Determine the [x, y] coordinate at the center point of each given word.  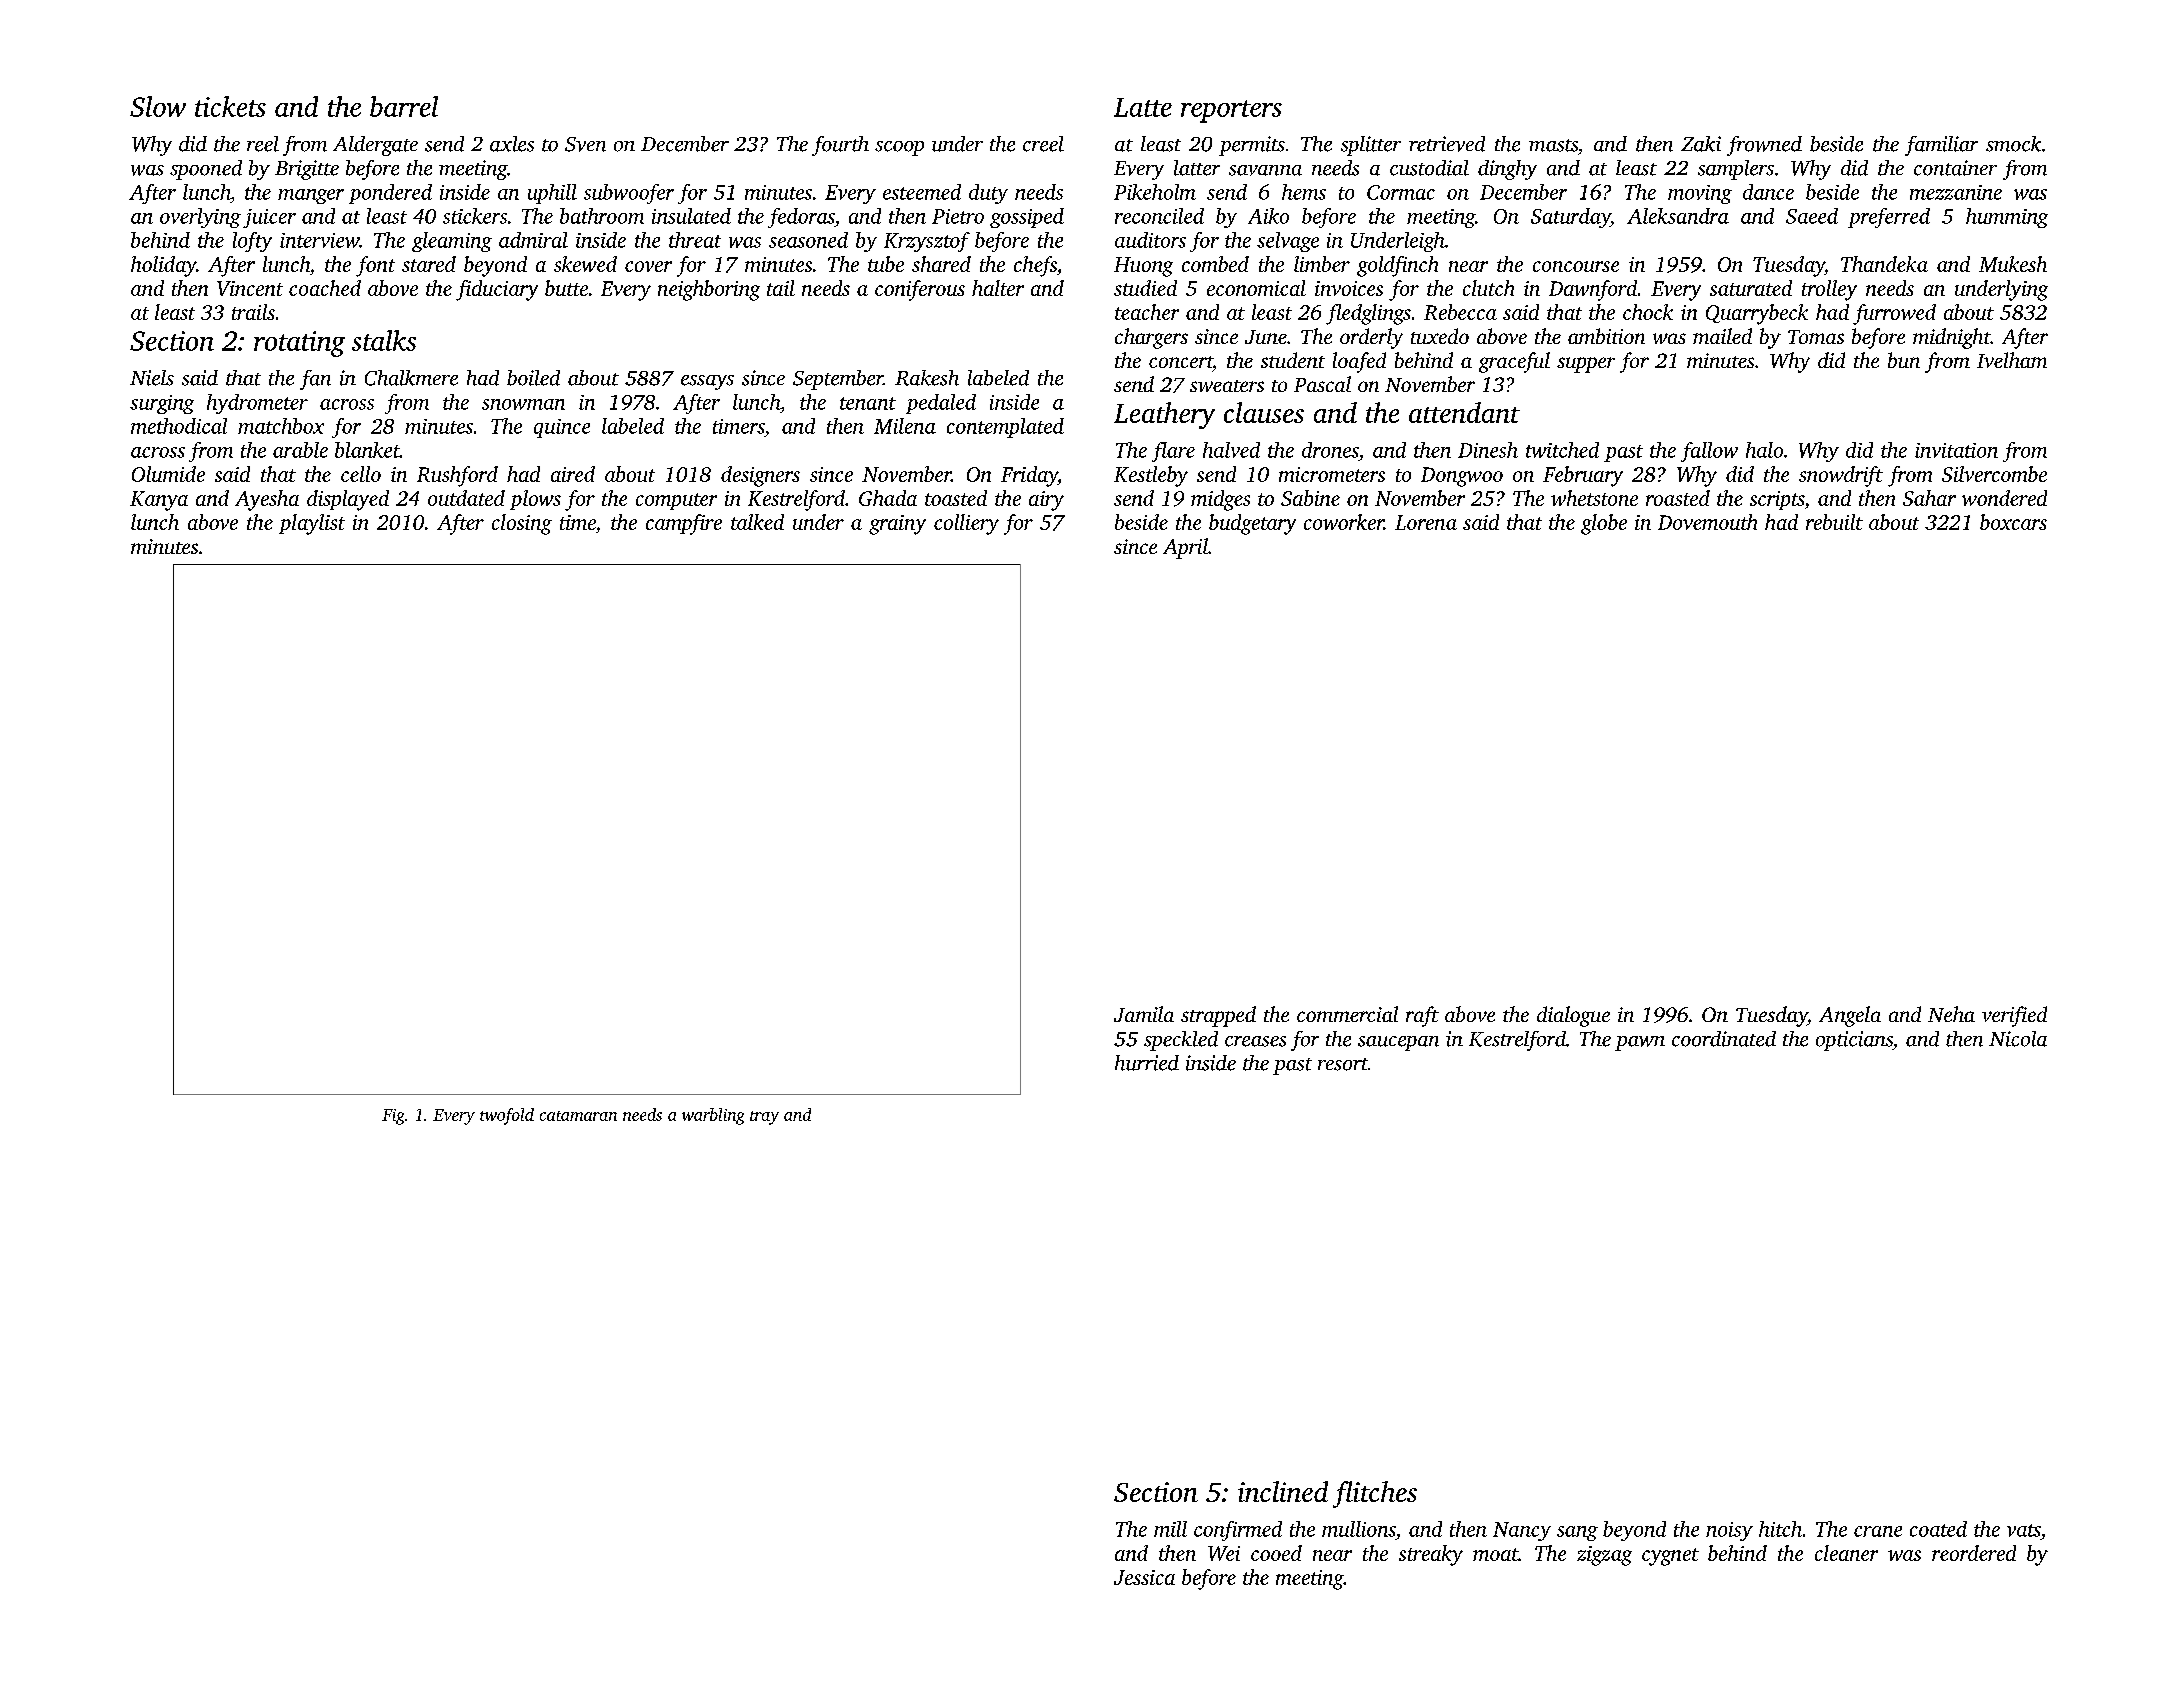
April [1185, 548]
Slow [158, 106]
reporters [1231, 111]
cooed [1276, 1553]
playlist [312, 524]
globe [1604, 524]
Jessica [1144, 1577]
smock [2013, 144]
